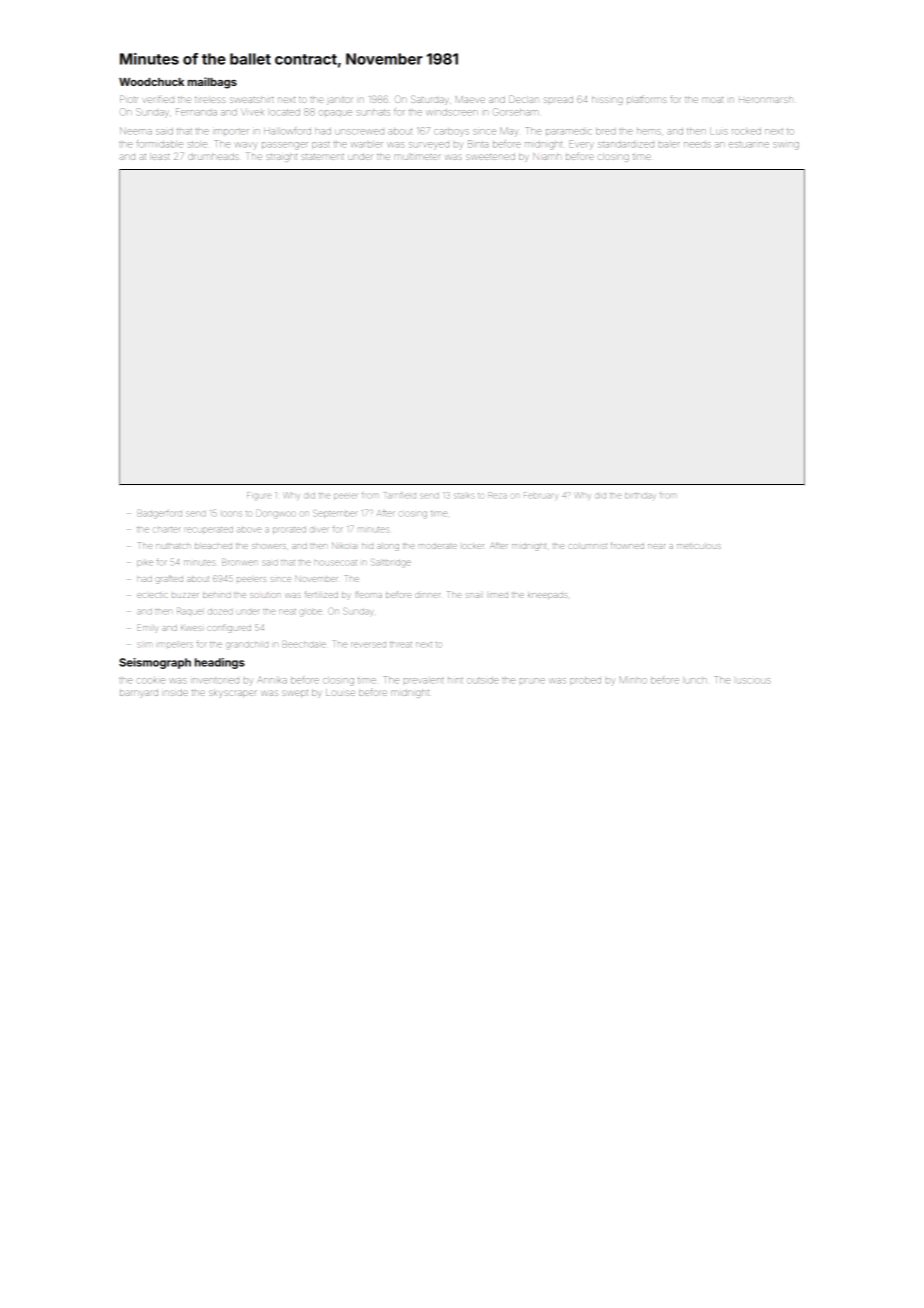  Describe the element at coordinates (765, 100) in the screenshot. I see `Heronmarsh` at that location.
